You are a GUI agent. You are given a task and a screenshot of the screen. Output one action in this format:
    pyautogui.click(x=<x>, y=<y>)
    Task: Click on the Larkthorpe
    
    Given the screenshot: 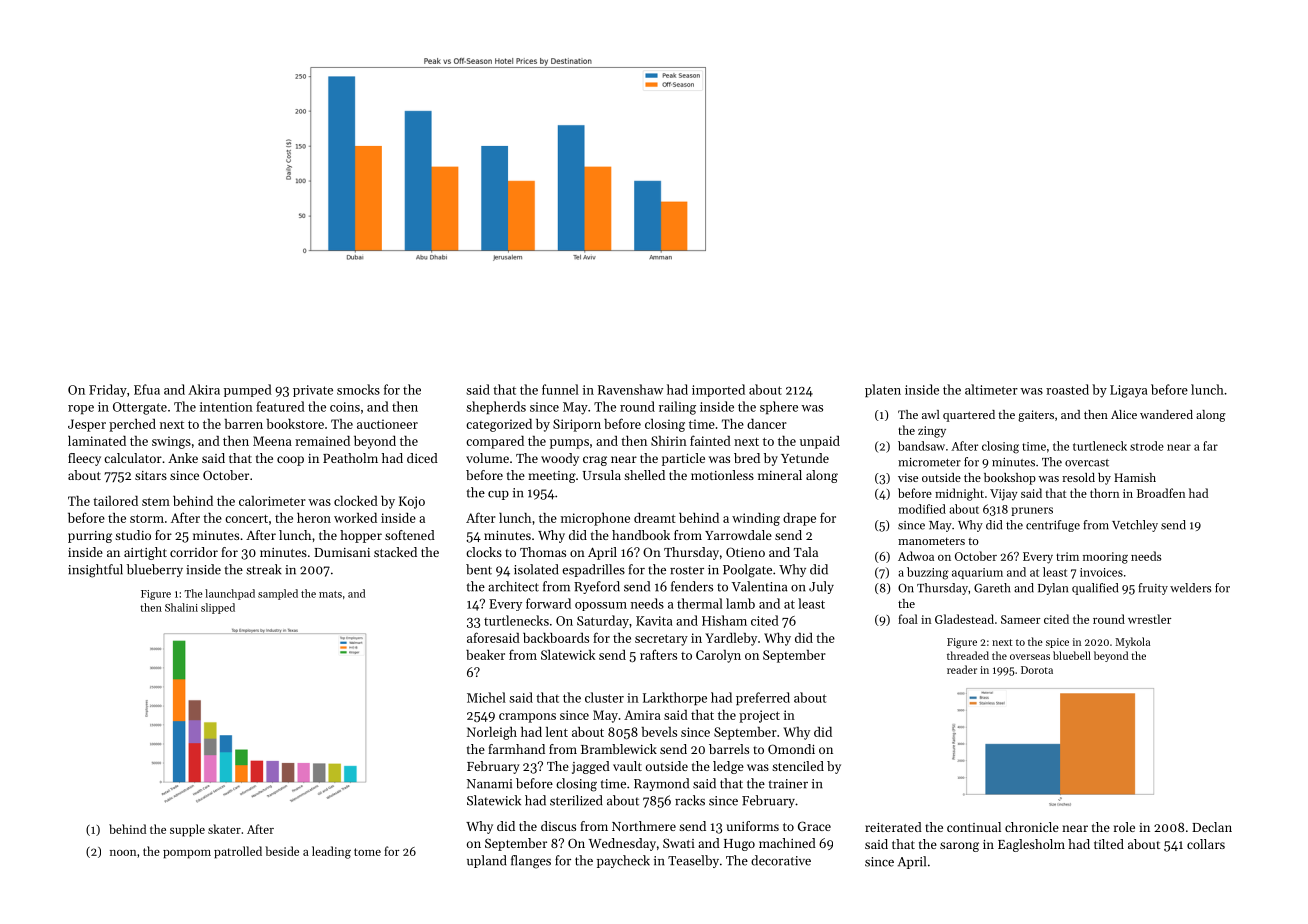 What is the action you would take?
    pyautogui.click(x=675, y=698)
